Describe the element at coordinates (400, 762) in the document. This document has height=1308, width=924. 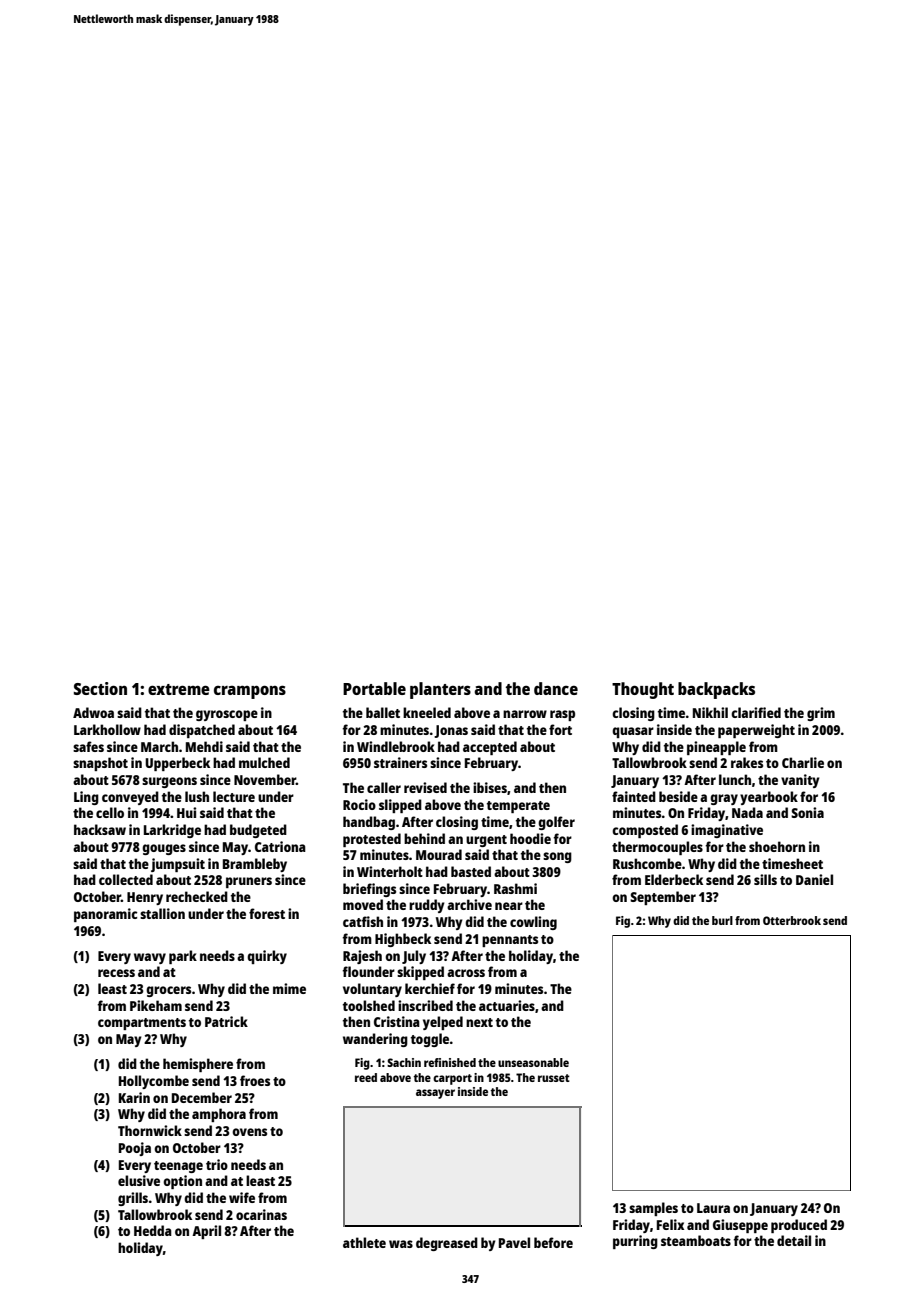
I see `strainers` at that location.
